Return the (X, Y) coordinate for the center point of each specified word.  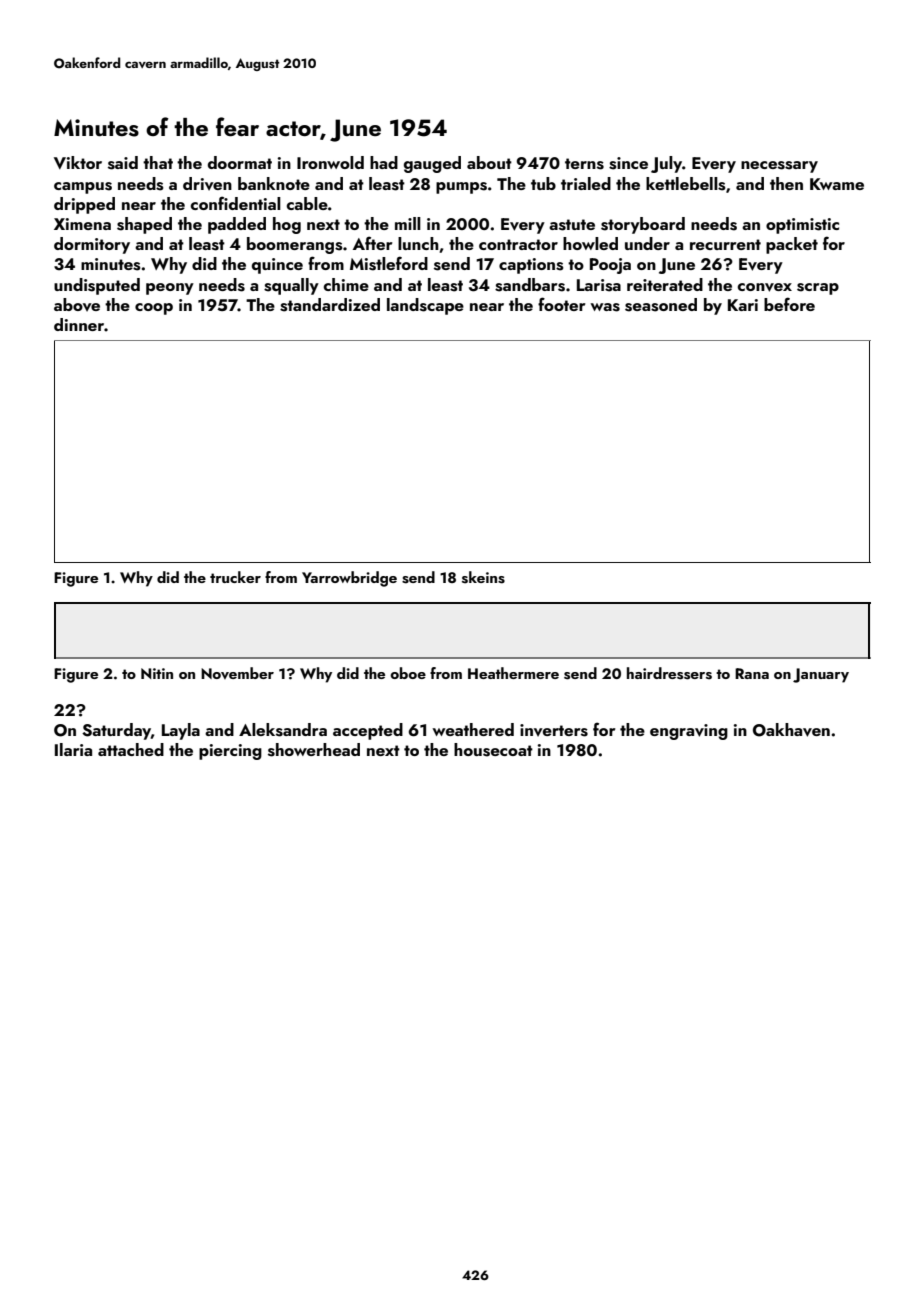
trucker (235, 577)
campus (83, 188)
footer (561, 304)
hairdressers (669, 673)
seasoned (661, 305)
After (372, 243)
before (789, 304)
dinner (79, 324)
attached (131, 749)
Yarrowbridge (349, 579)
